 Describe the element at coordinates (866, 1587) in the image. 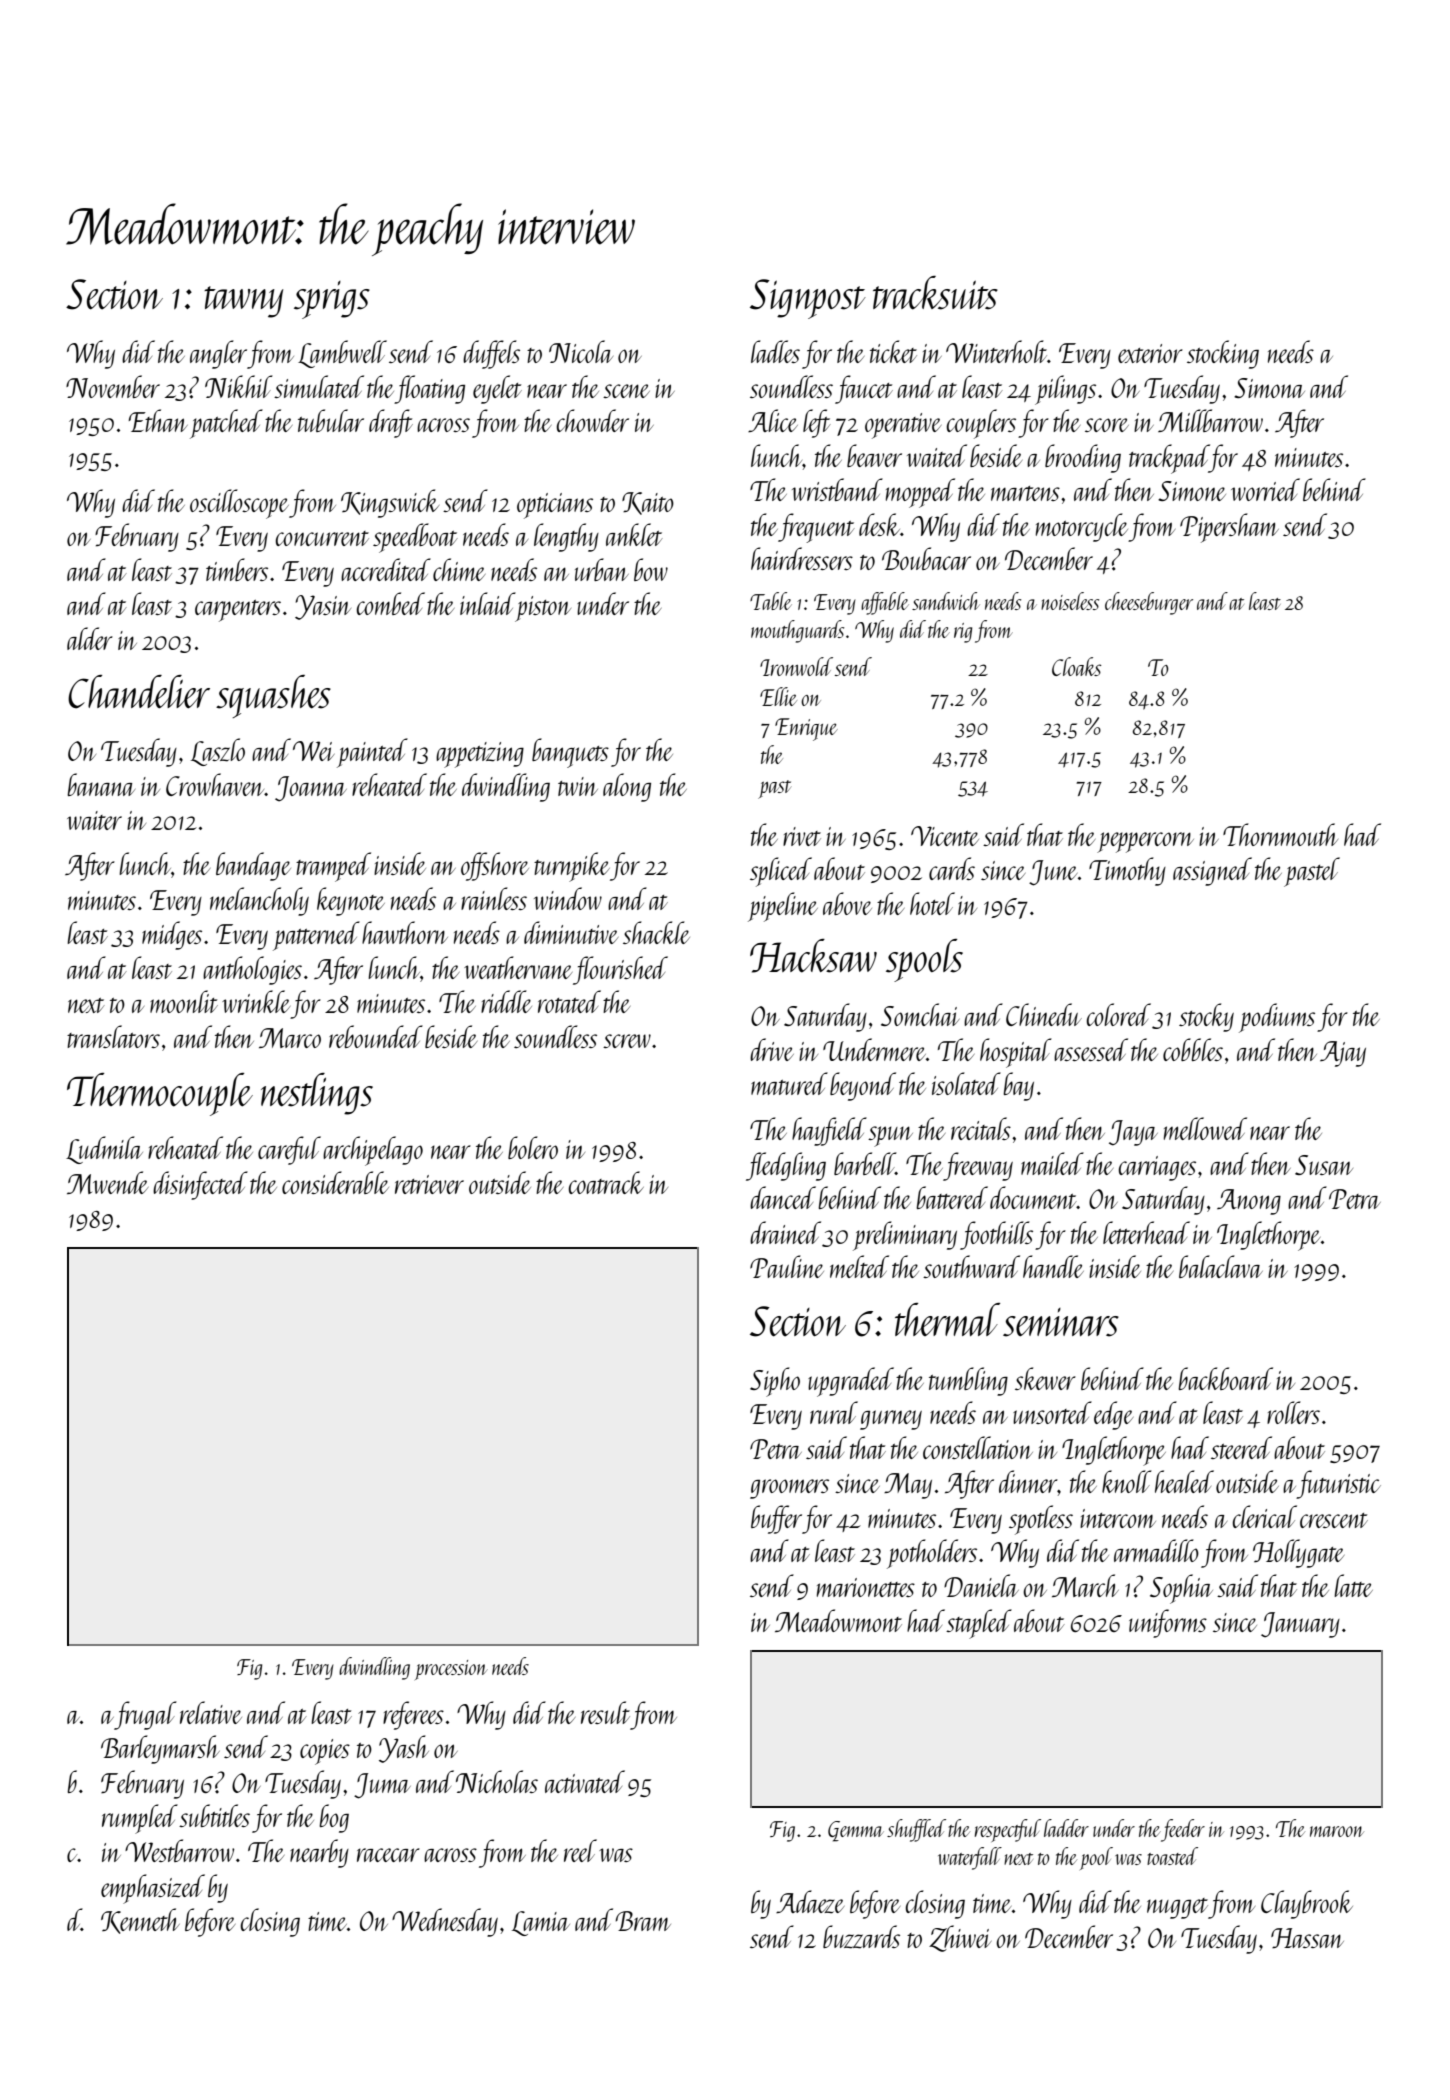

I see `marionettes` at that location.
